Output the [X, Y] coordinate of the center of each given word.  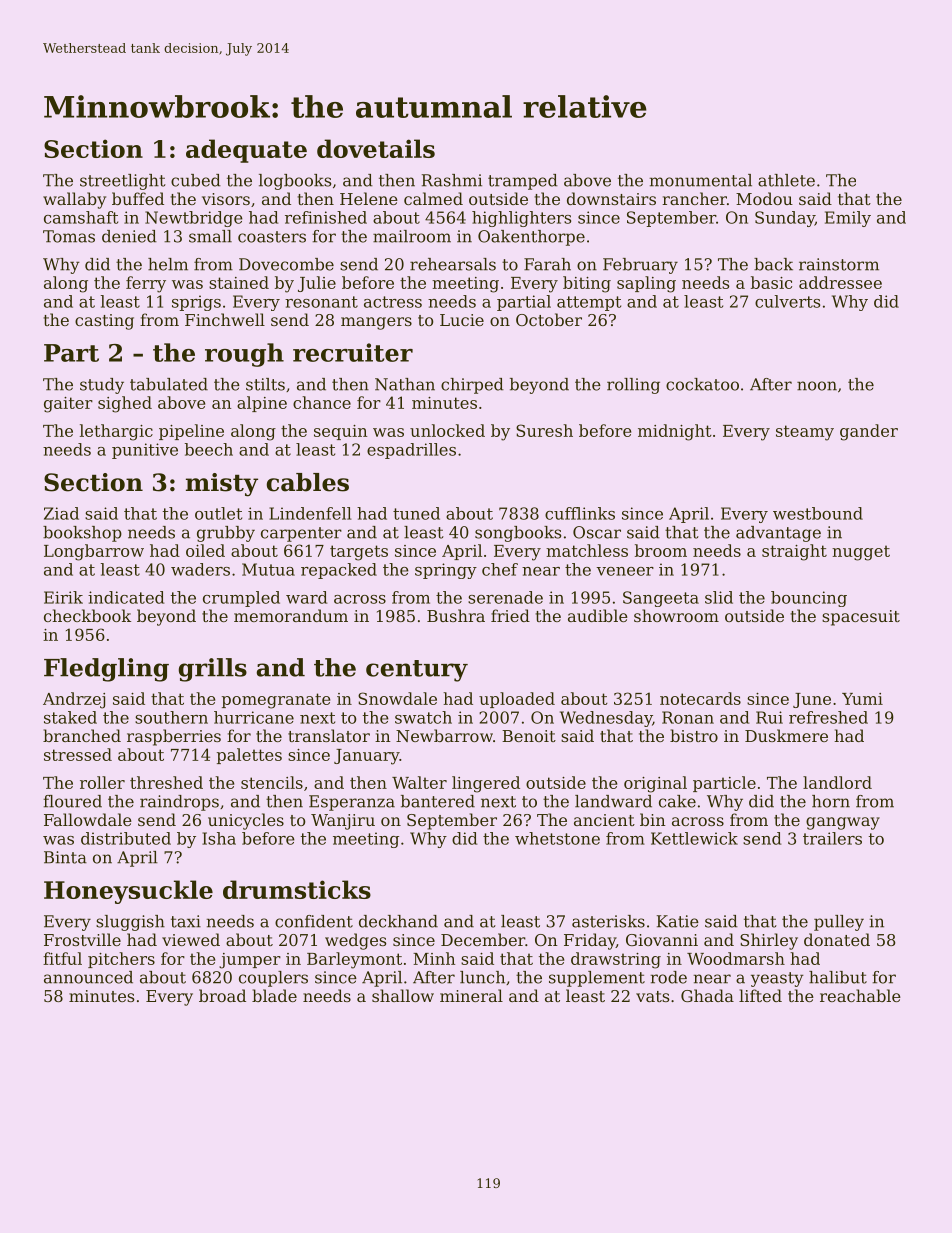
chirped [472, 386]
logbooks [295, 182]
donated [837, 939]
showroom [676, 615]
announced [88, 977]
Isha [219, 838]
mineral [471, 995]
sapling [646, 284]
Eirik [63, 597]
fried [510, 615]
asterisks [608, 921]
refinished [326, 217]
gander [869, 432]
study [102, 386]
